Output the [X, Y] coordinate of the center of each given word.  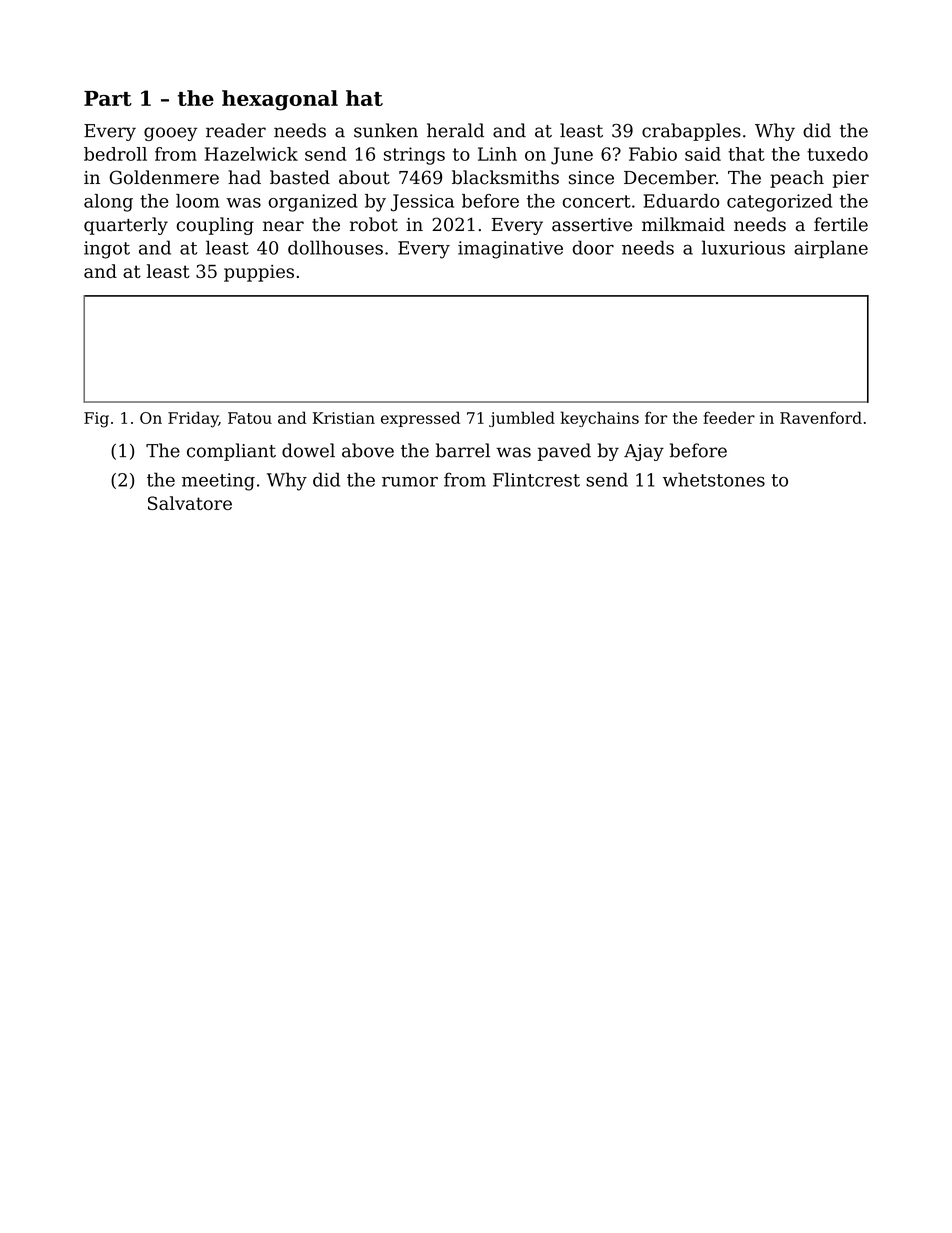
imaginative [510, 250]
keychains [600, 419]
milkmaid [683, 224]
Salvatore [190, 503]
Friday [193, 419]
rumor [410, 482]
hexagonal [280, 100]
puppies [259, 273]
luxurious [743, 247]
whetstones [714, 479]
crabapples [691, 132]
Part [108, 98]
